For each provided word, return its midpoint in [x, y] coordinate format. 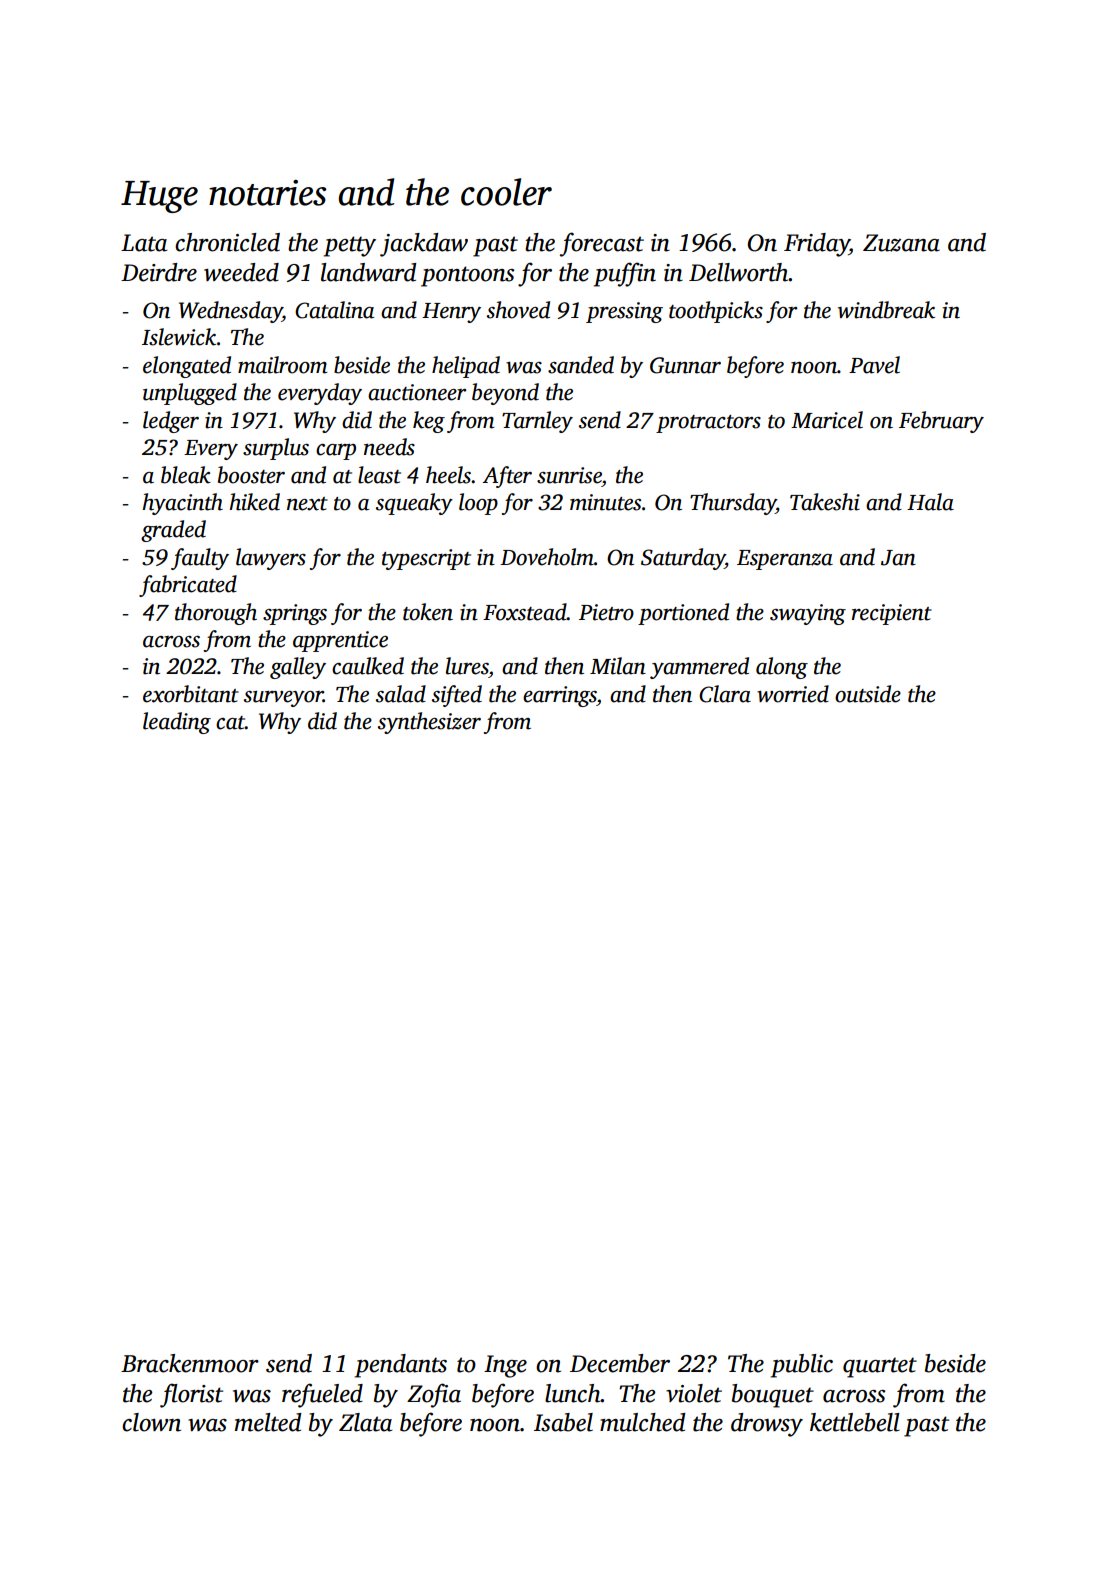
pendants [401, 1366]
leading [177, 723]
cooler [506, 192]
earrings [560, 696]
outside [868, 694]
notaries [267, 193]
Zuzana [901, 243]
